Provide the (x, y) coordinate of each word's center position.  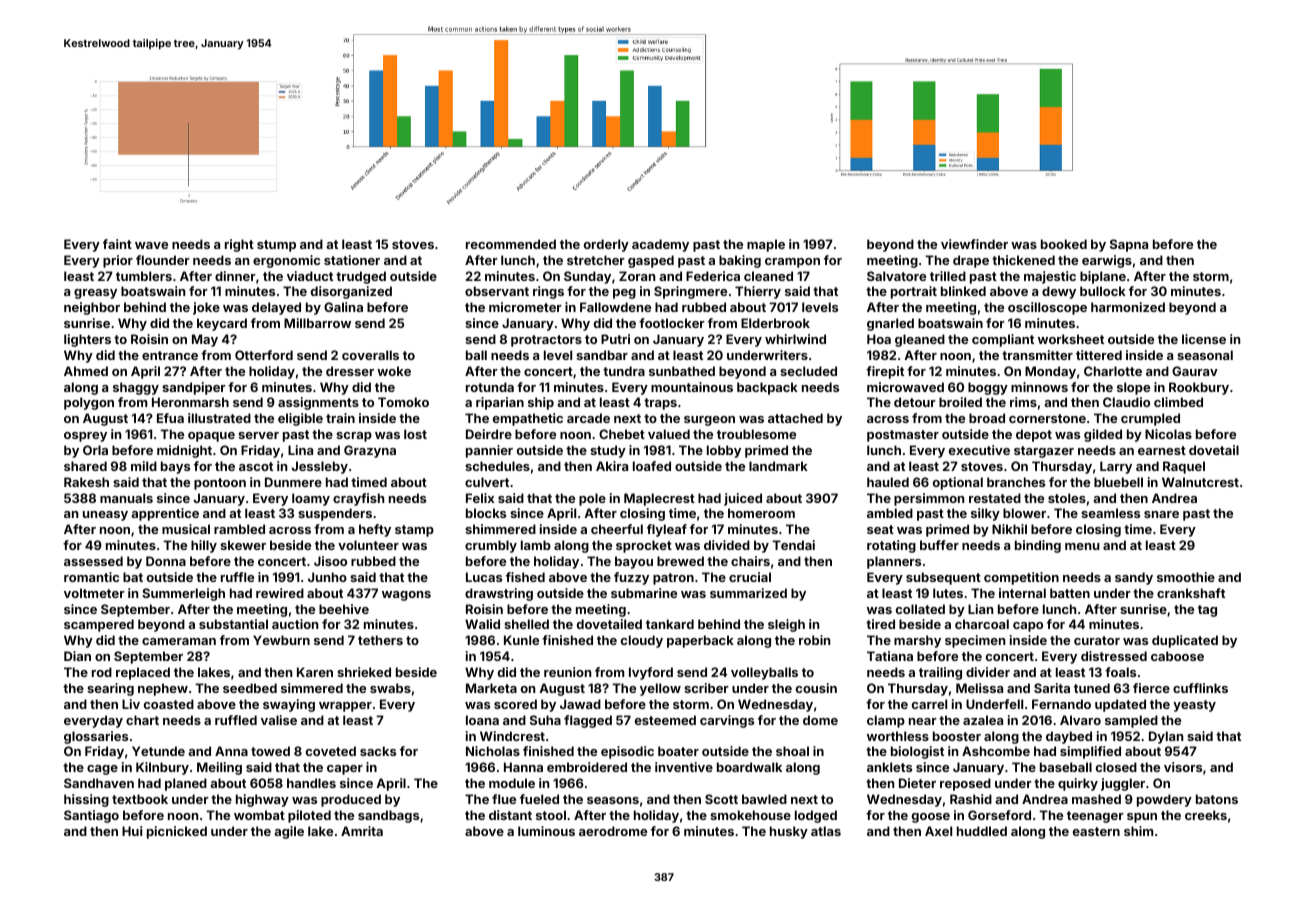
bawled (764, 799)
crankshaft (1191, 593)
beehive (344, 609)
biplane (1103, 277)
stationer (352, 260)
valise (279, 720)
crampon (792, 263)
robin (814, 640)
